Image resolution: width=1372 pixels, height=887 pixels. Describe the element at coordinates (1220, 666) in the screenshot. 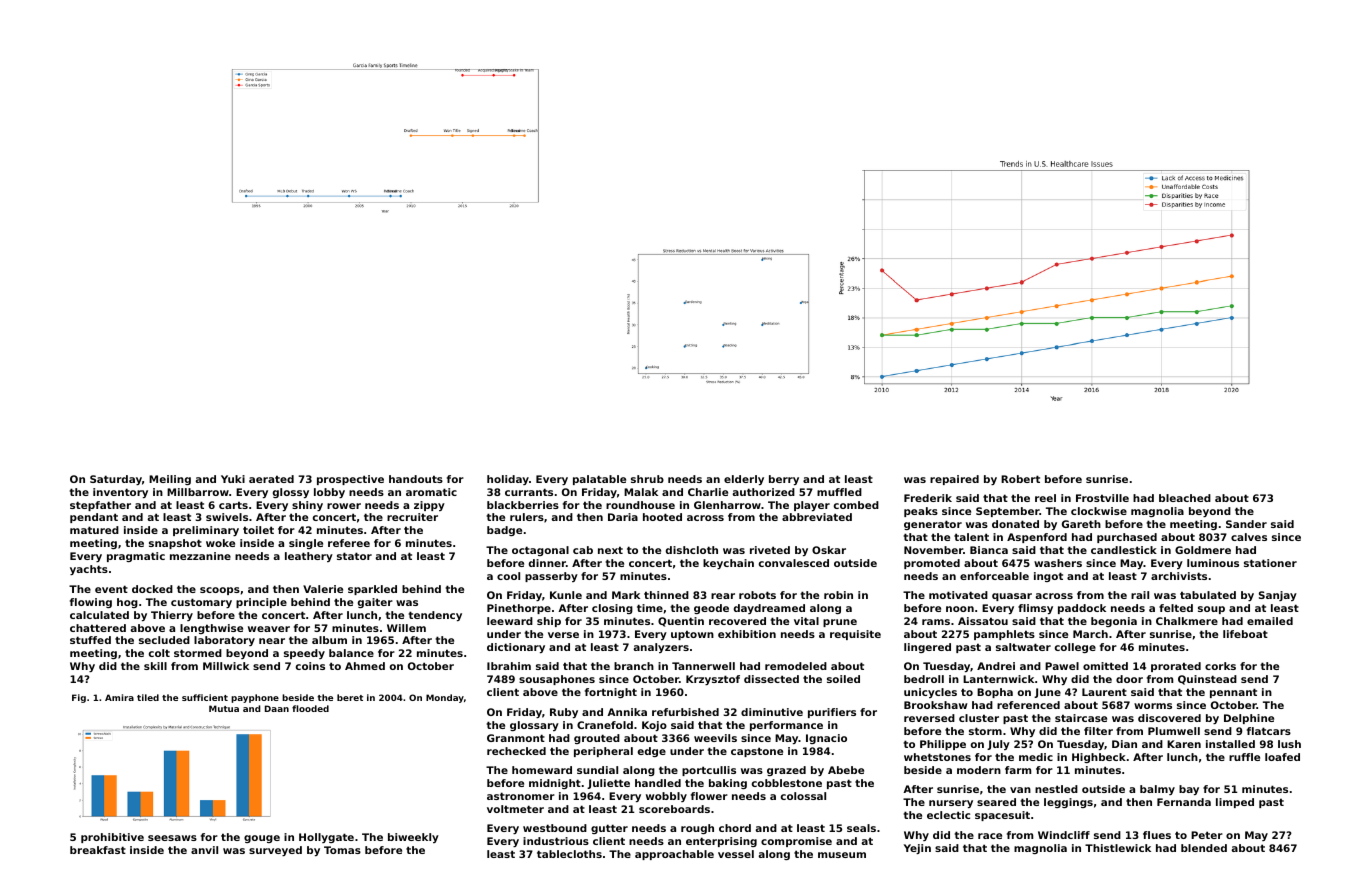

I see `corks` at that location.
